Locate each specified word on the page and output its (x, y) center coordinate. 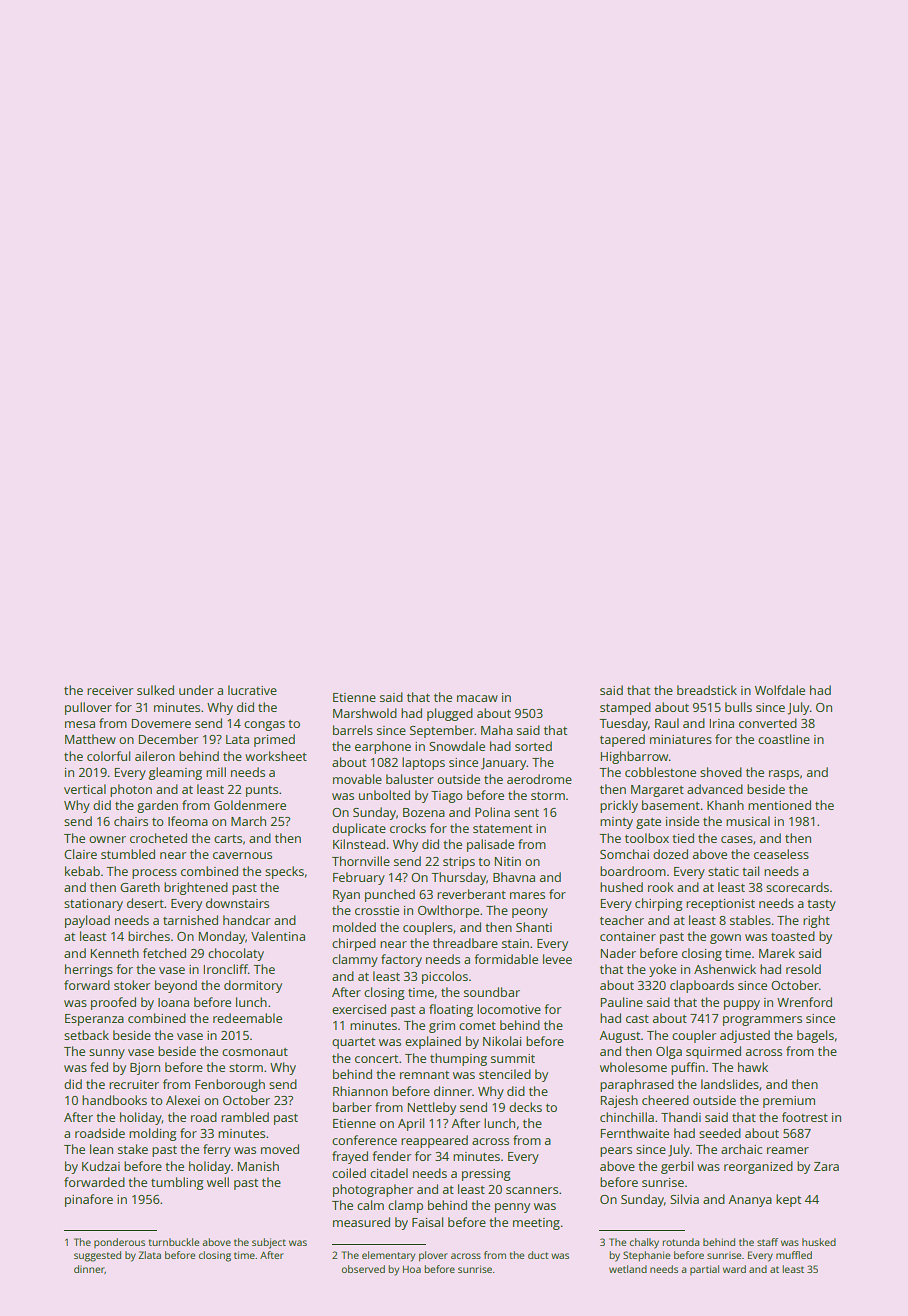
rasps (784, 775)
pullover (88, 708)
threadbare (465, 943)
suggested (97, 1256)
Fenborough (230, 1085)
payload (87, 921)
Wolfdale (780, 690)
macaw (477, 698)
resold (803, 969)
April (411, 1124)
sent (526, 813)
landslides (730, 1084)
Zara (826, 1166)
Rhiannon (360, 1091)
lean (101, 1149)
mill (216, 772)
